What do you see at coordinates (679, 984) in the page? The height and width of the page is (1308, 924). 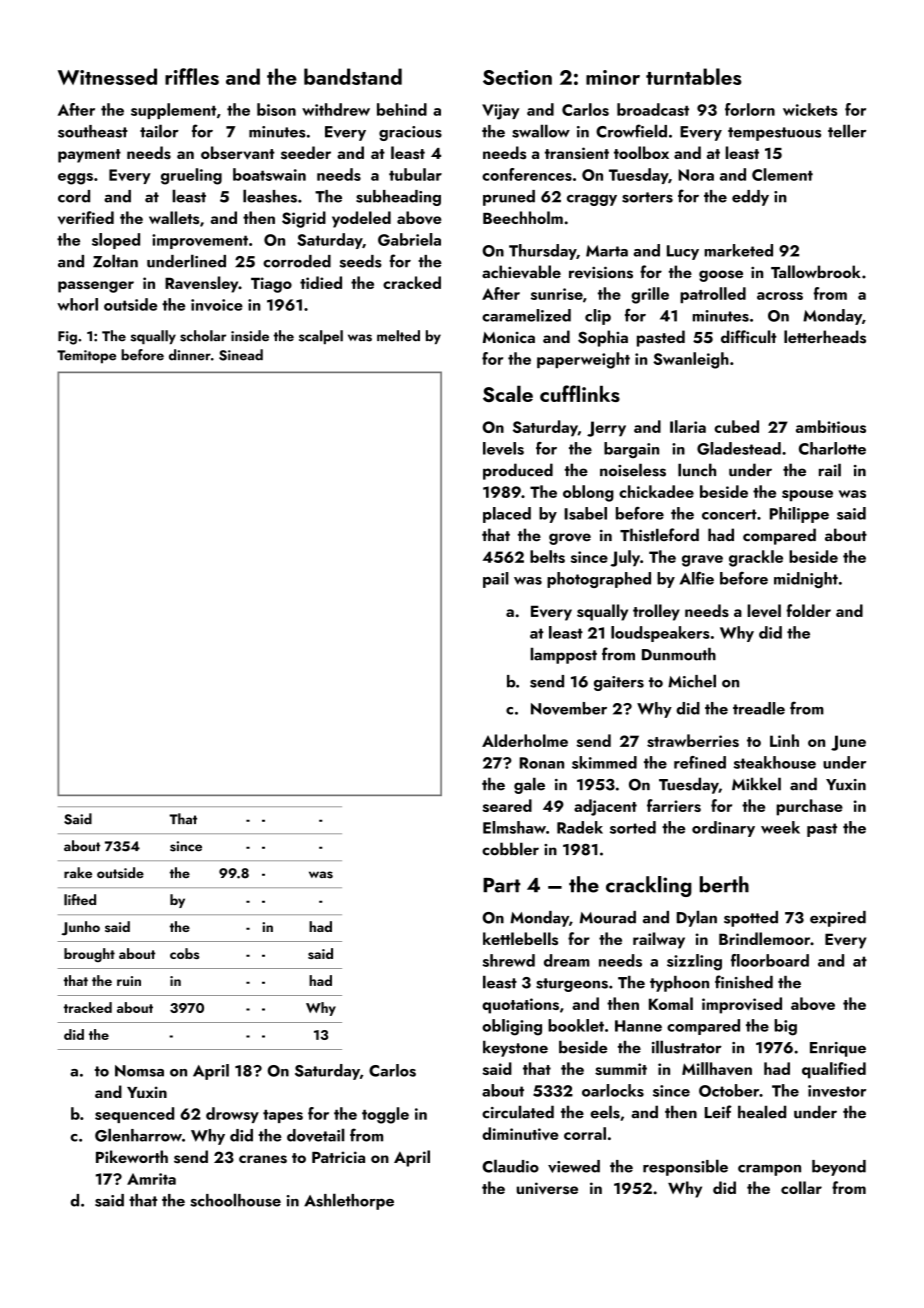 I see `typhoon` at bounding box center [679, 984].
